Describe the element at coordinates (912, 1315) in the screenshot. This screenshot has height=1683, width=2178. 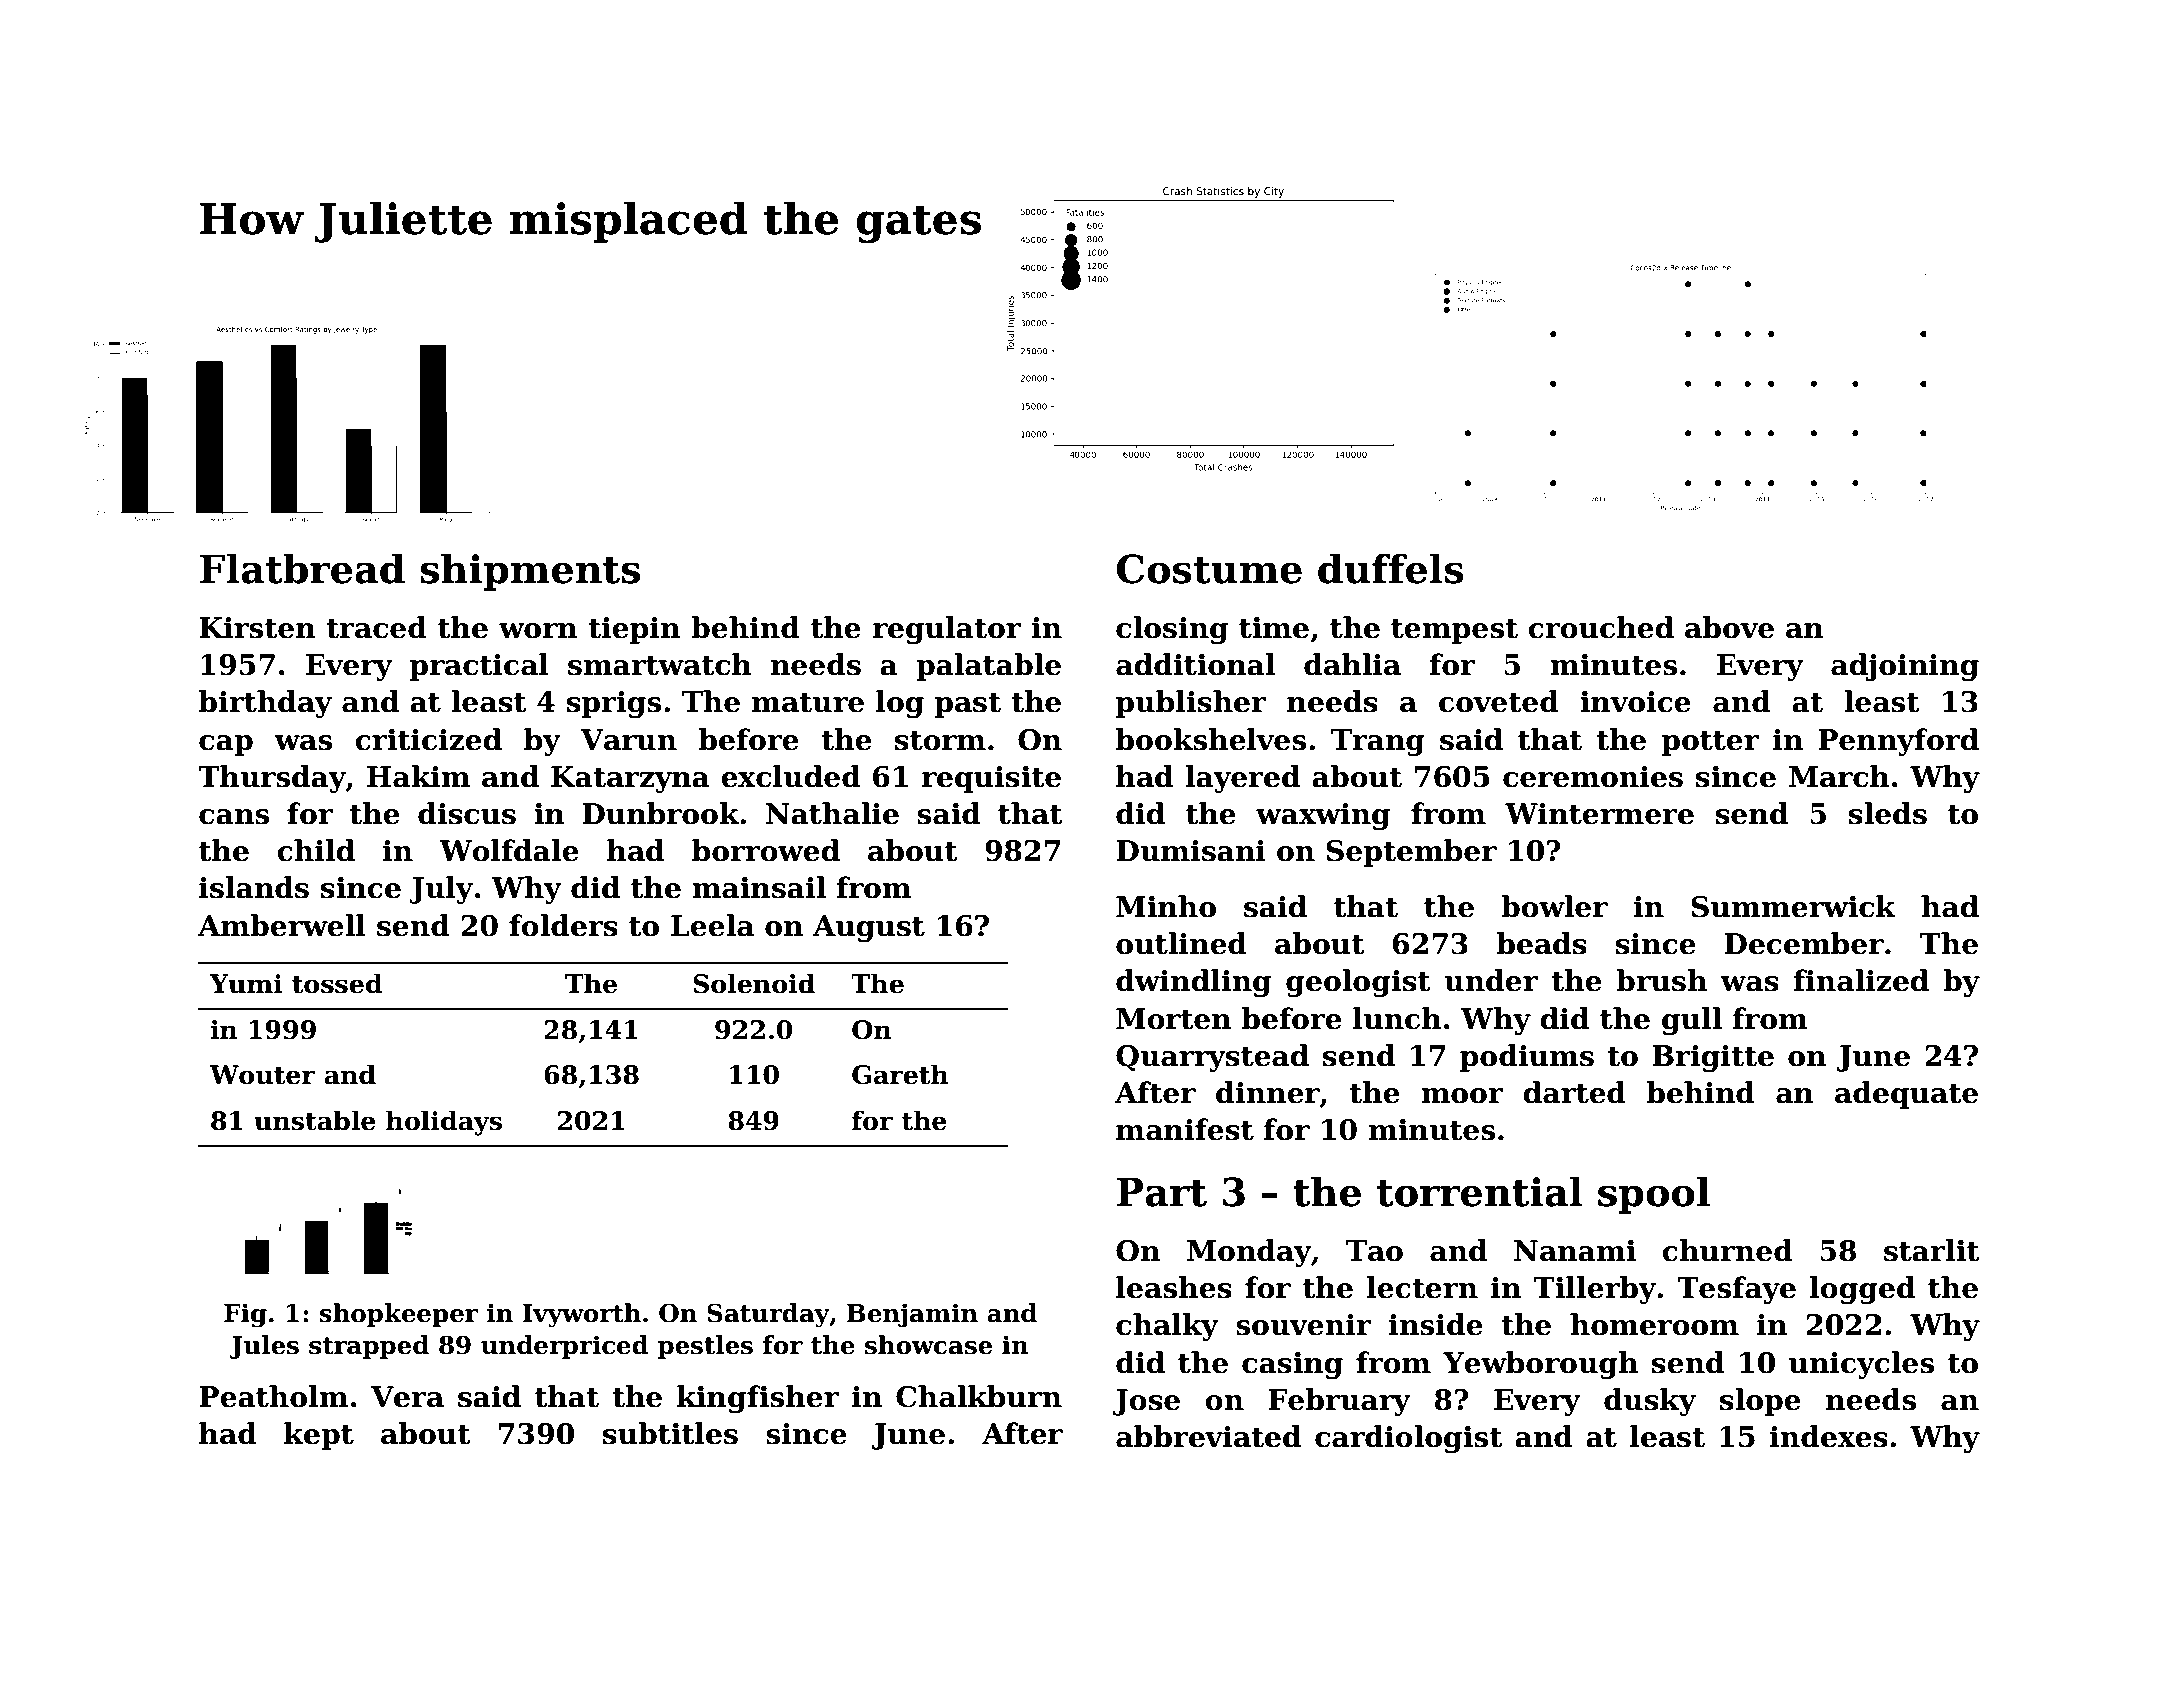
I see `Benjamin` at that location.
